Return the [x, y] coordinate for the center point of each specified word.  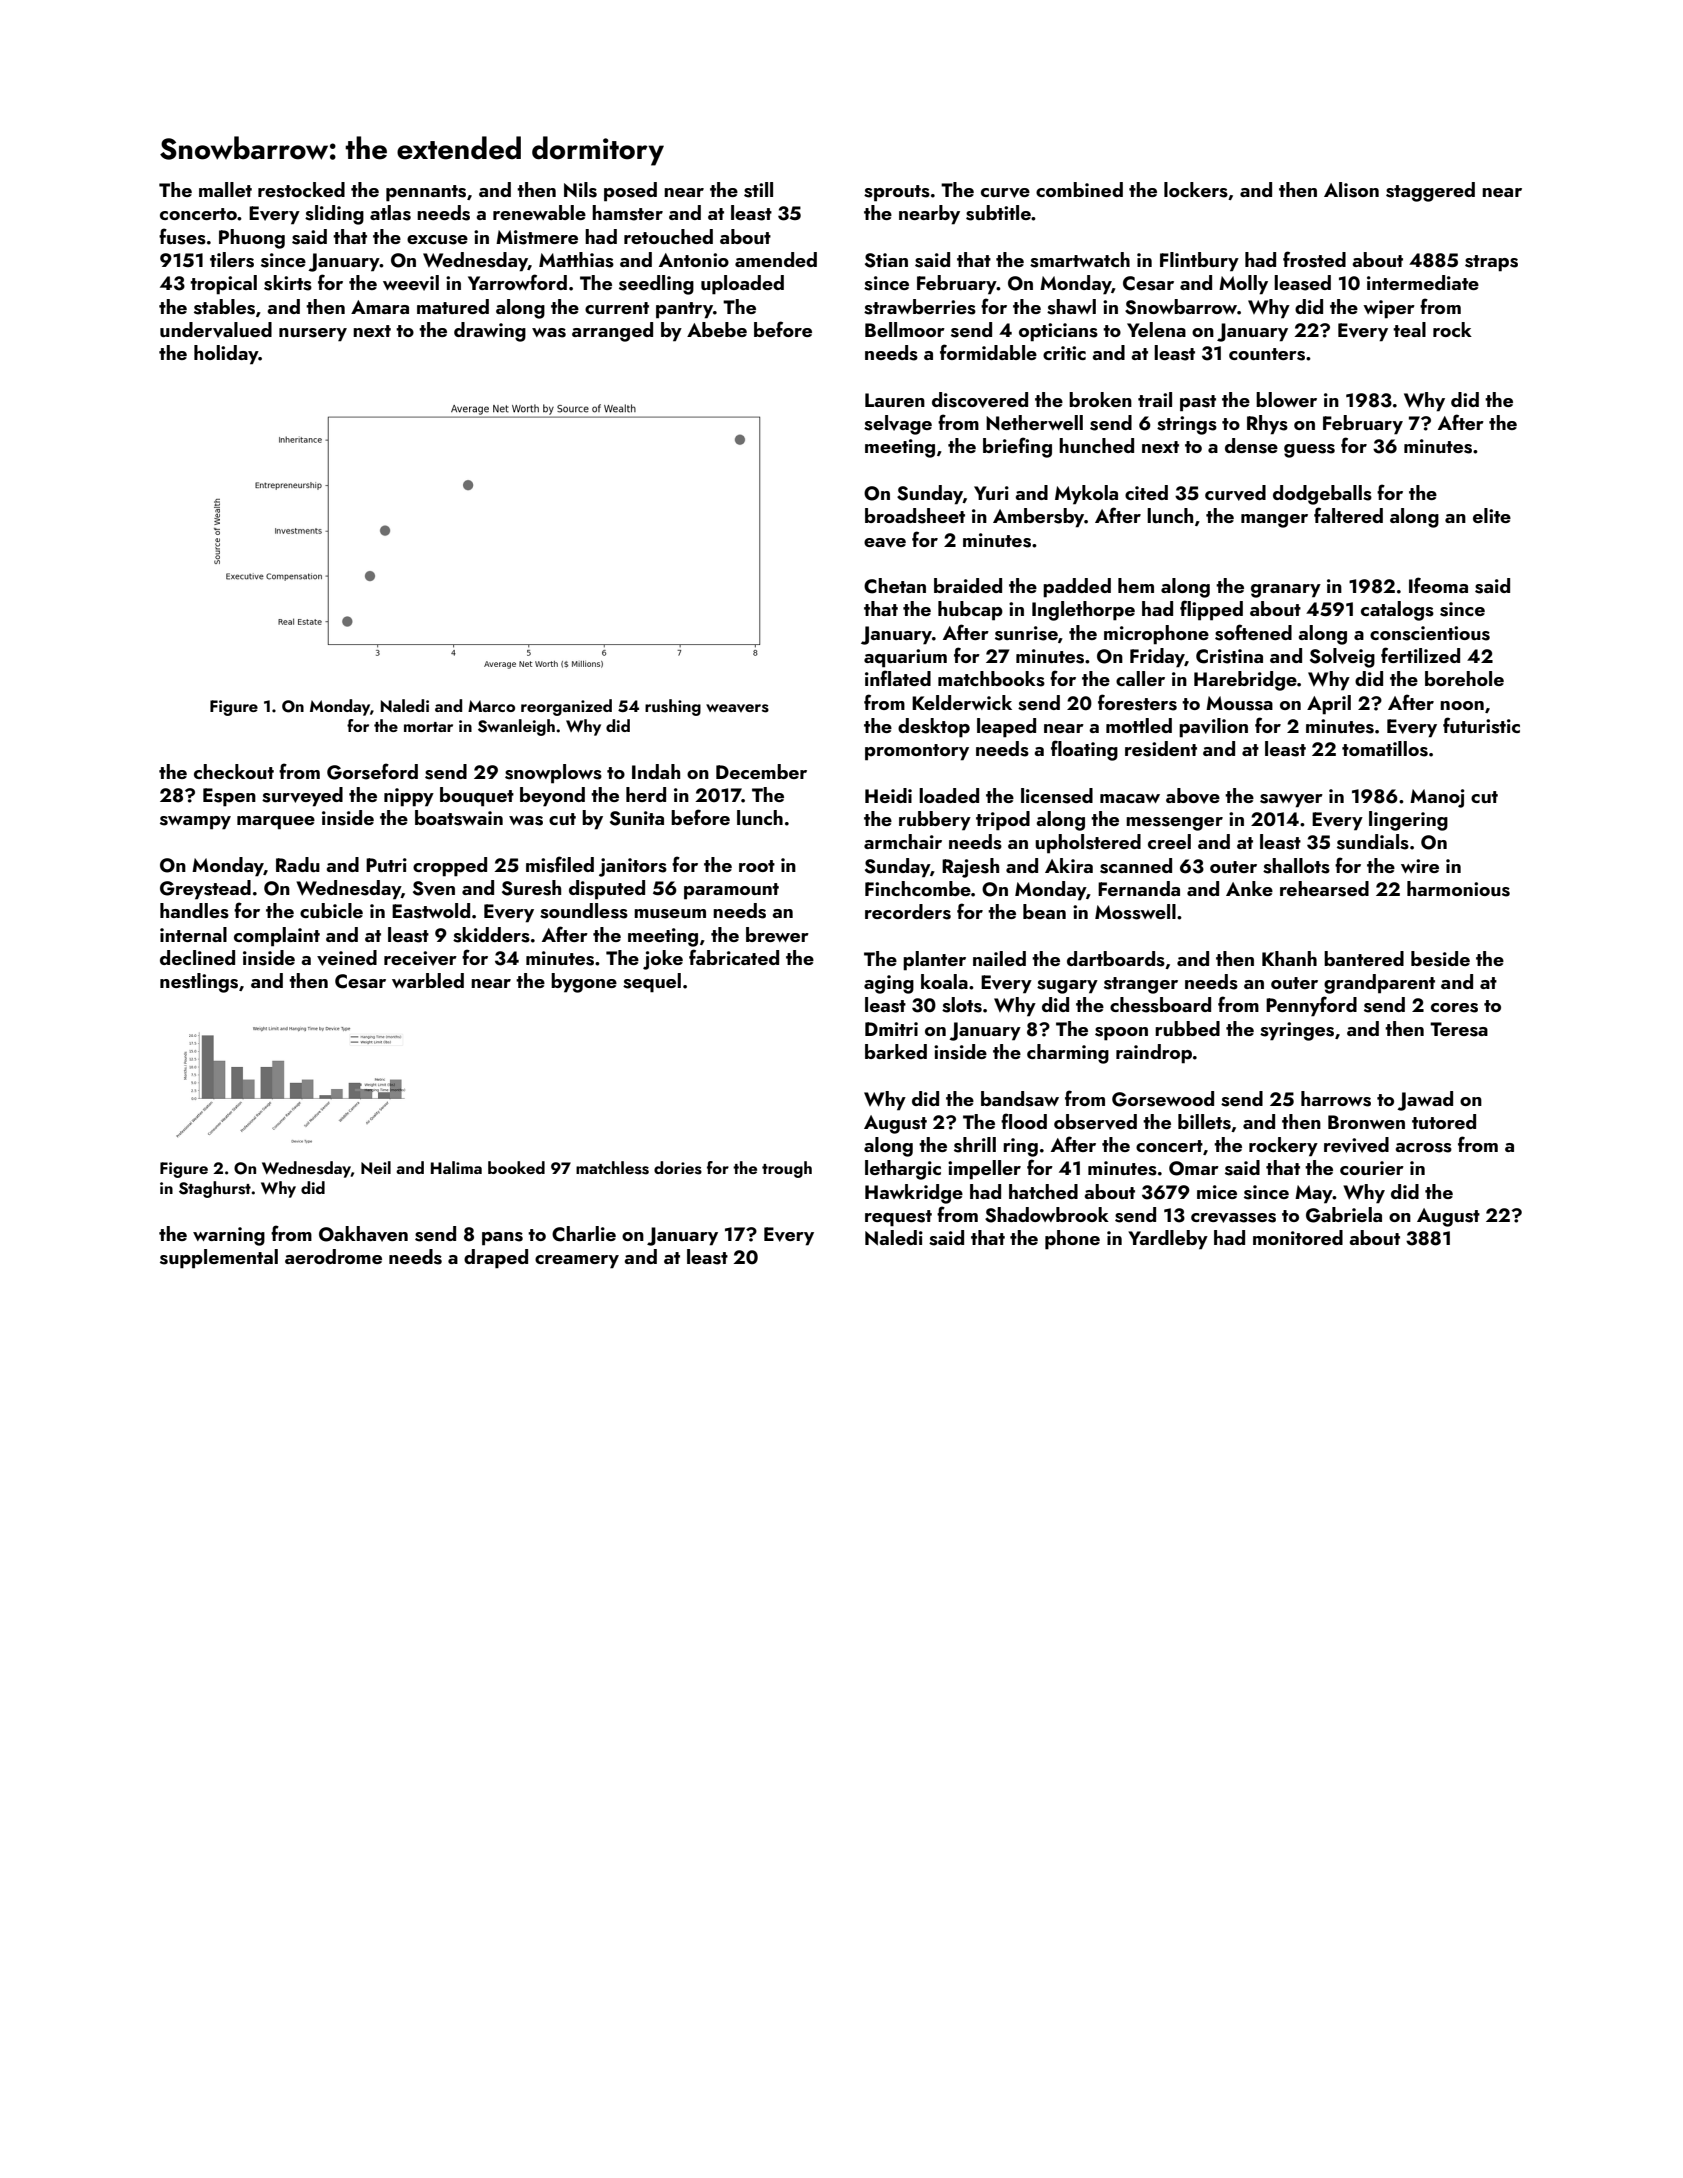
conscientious [1430, 633]
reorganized [566, 707]
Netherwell [1034, 422]
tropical [223, 285]
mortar [428, 727]
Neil [376, 1167]
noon [1462, 705]
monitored [1298, 1237]
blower [1286, 399]
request [898, 1218]
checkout [234, 771]
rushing [673, 707]
